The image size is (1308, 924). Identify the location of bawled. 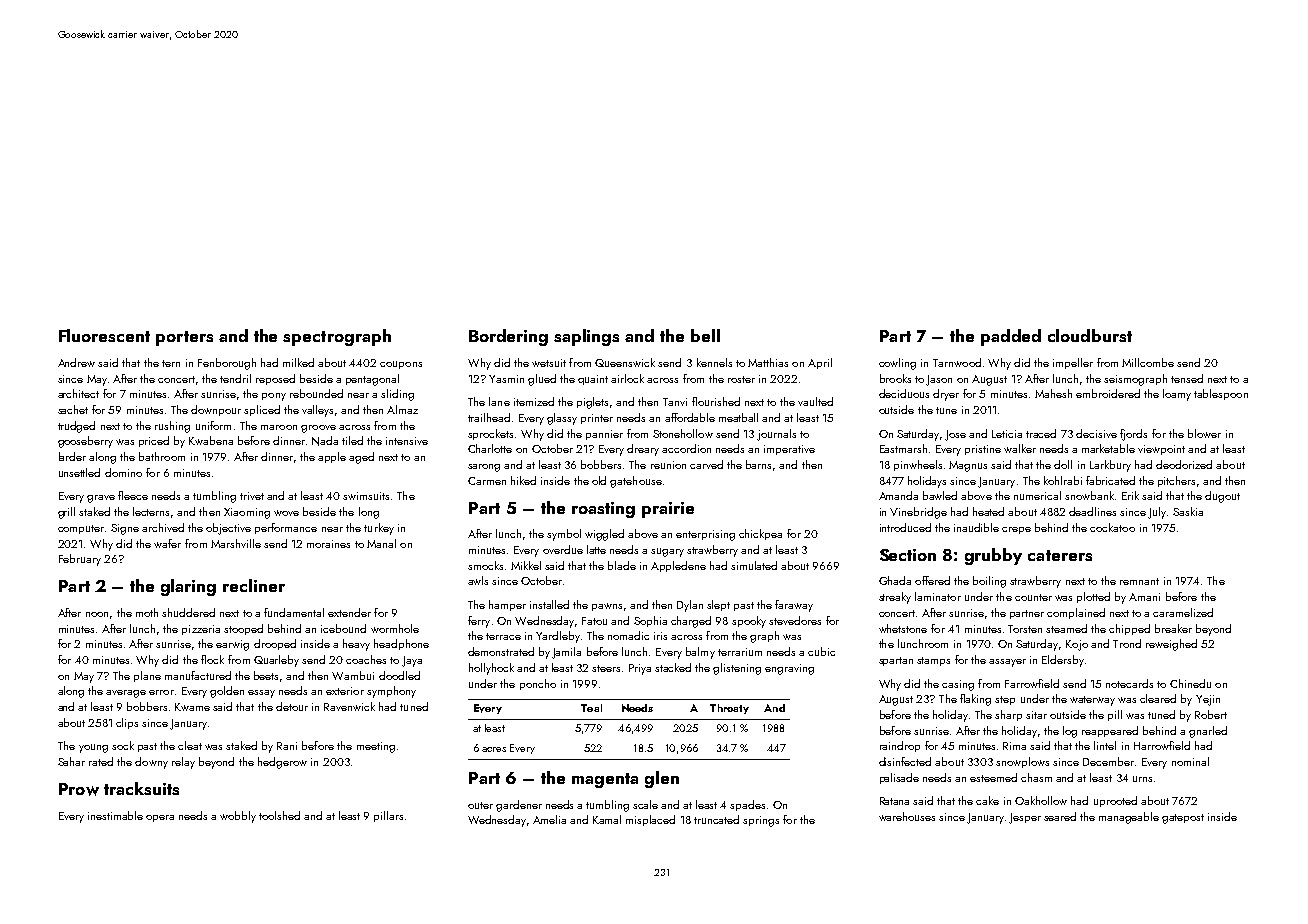
(940, 495).
